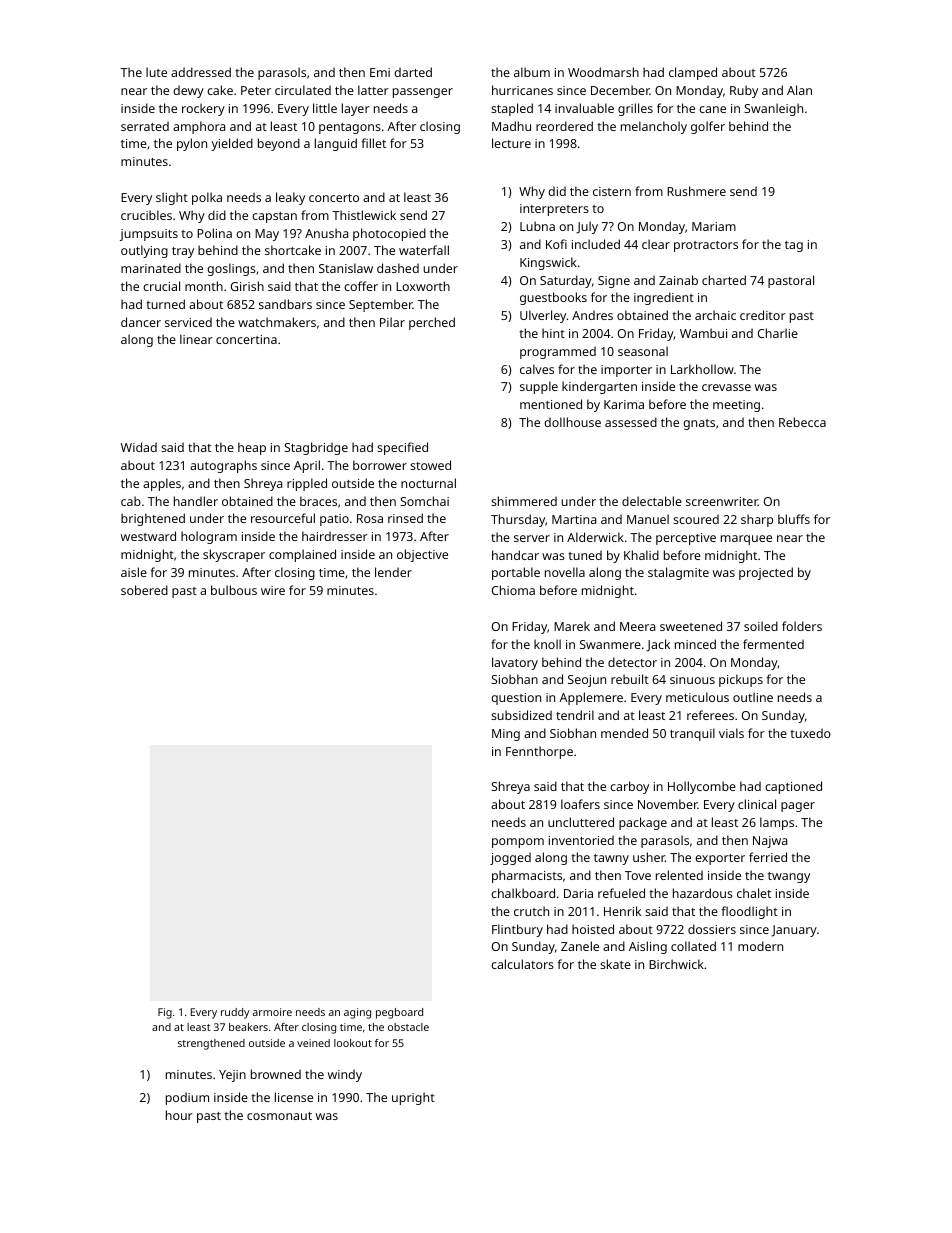 The height and width of the page is (1233, 952). What do you see at coordinates (316, 448) in the page?
I see `Stagbridge` at bounding box center [316, 448].
